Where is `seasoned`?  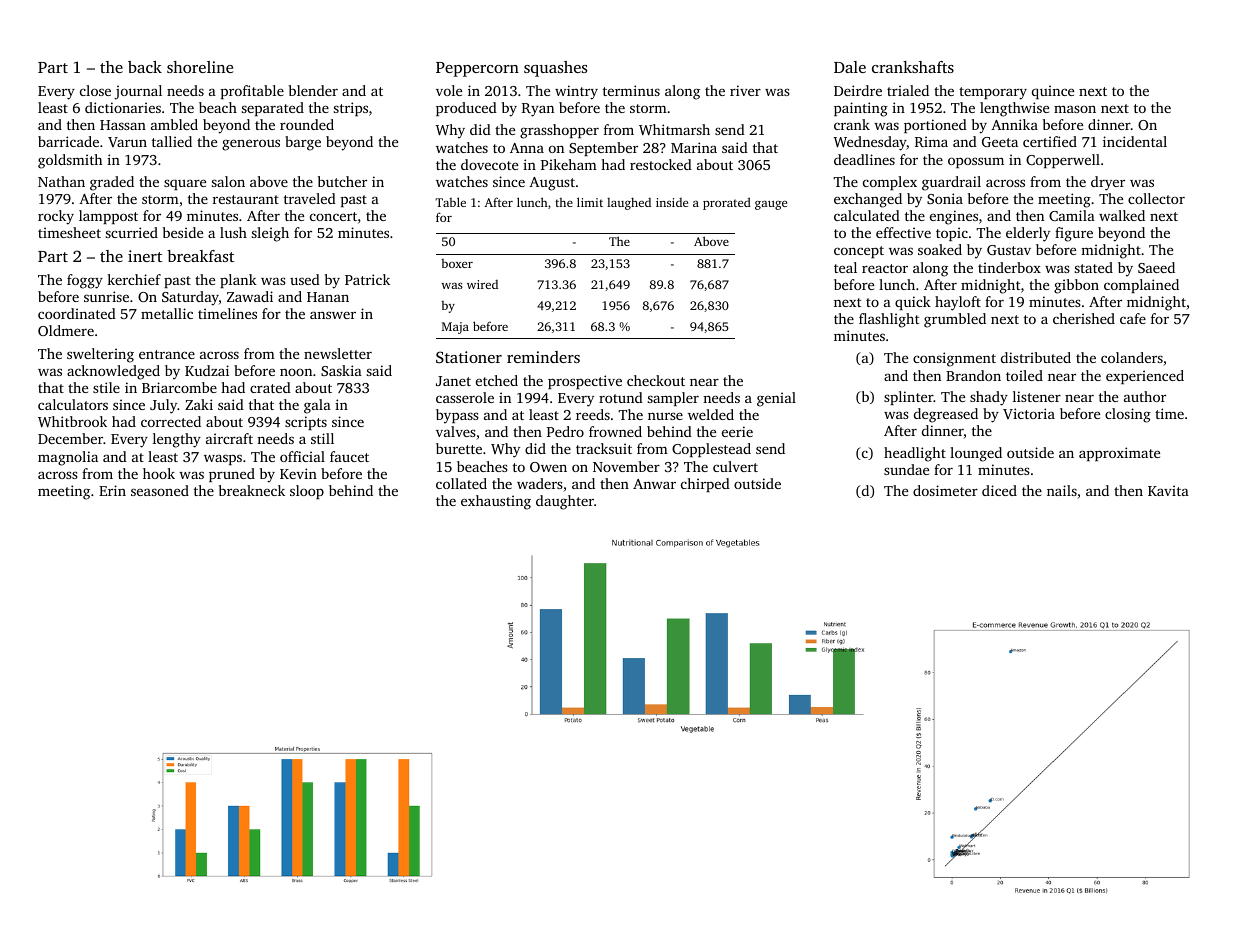
seasoned is located at coordinates (160, 490).
